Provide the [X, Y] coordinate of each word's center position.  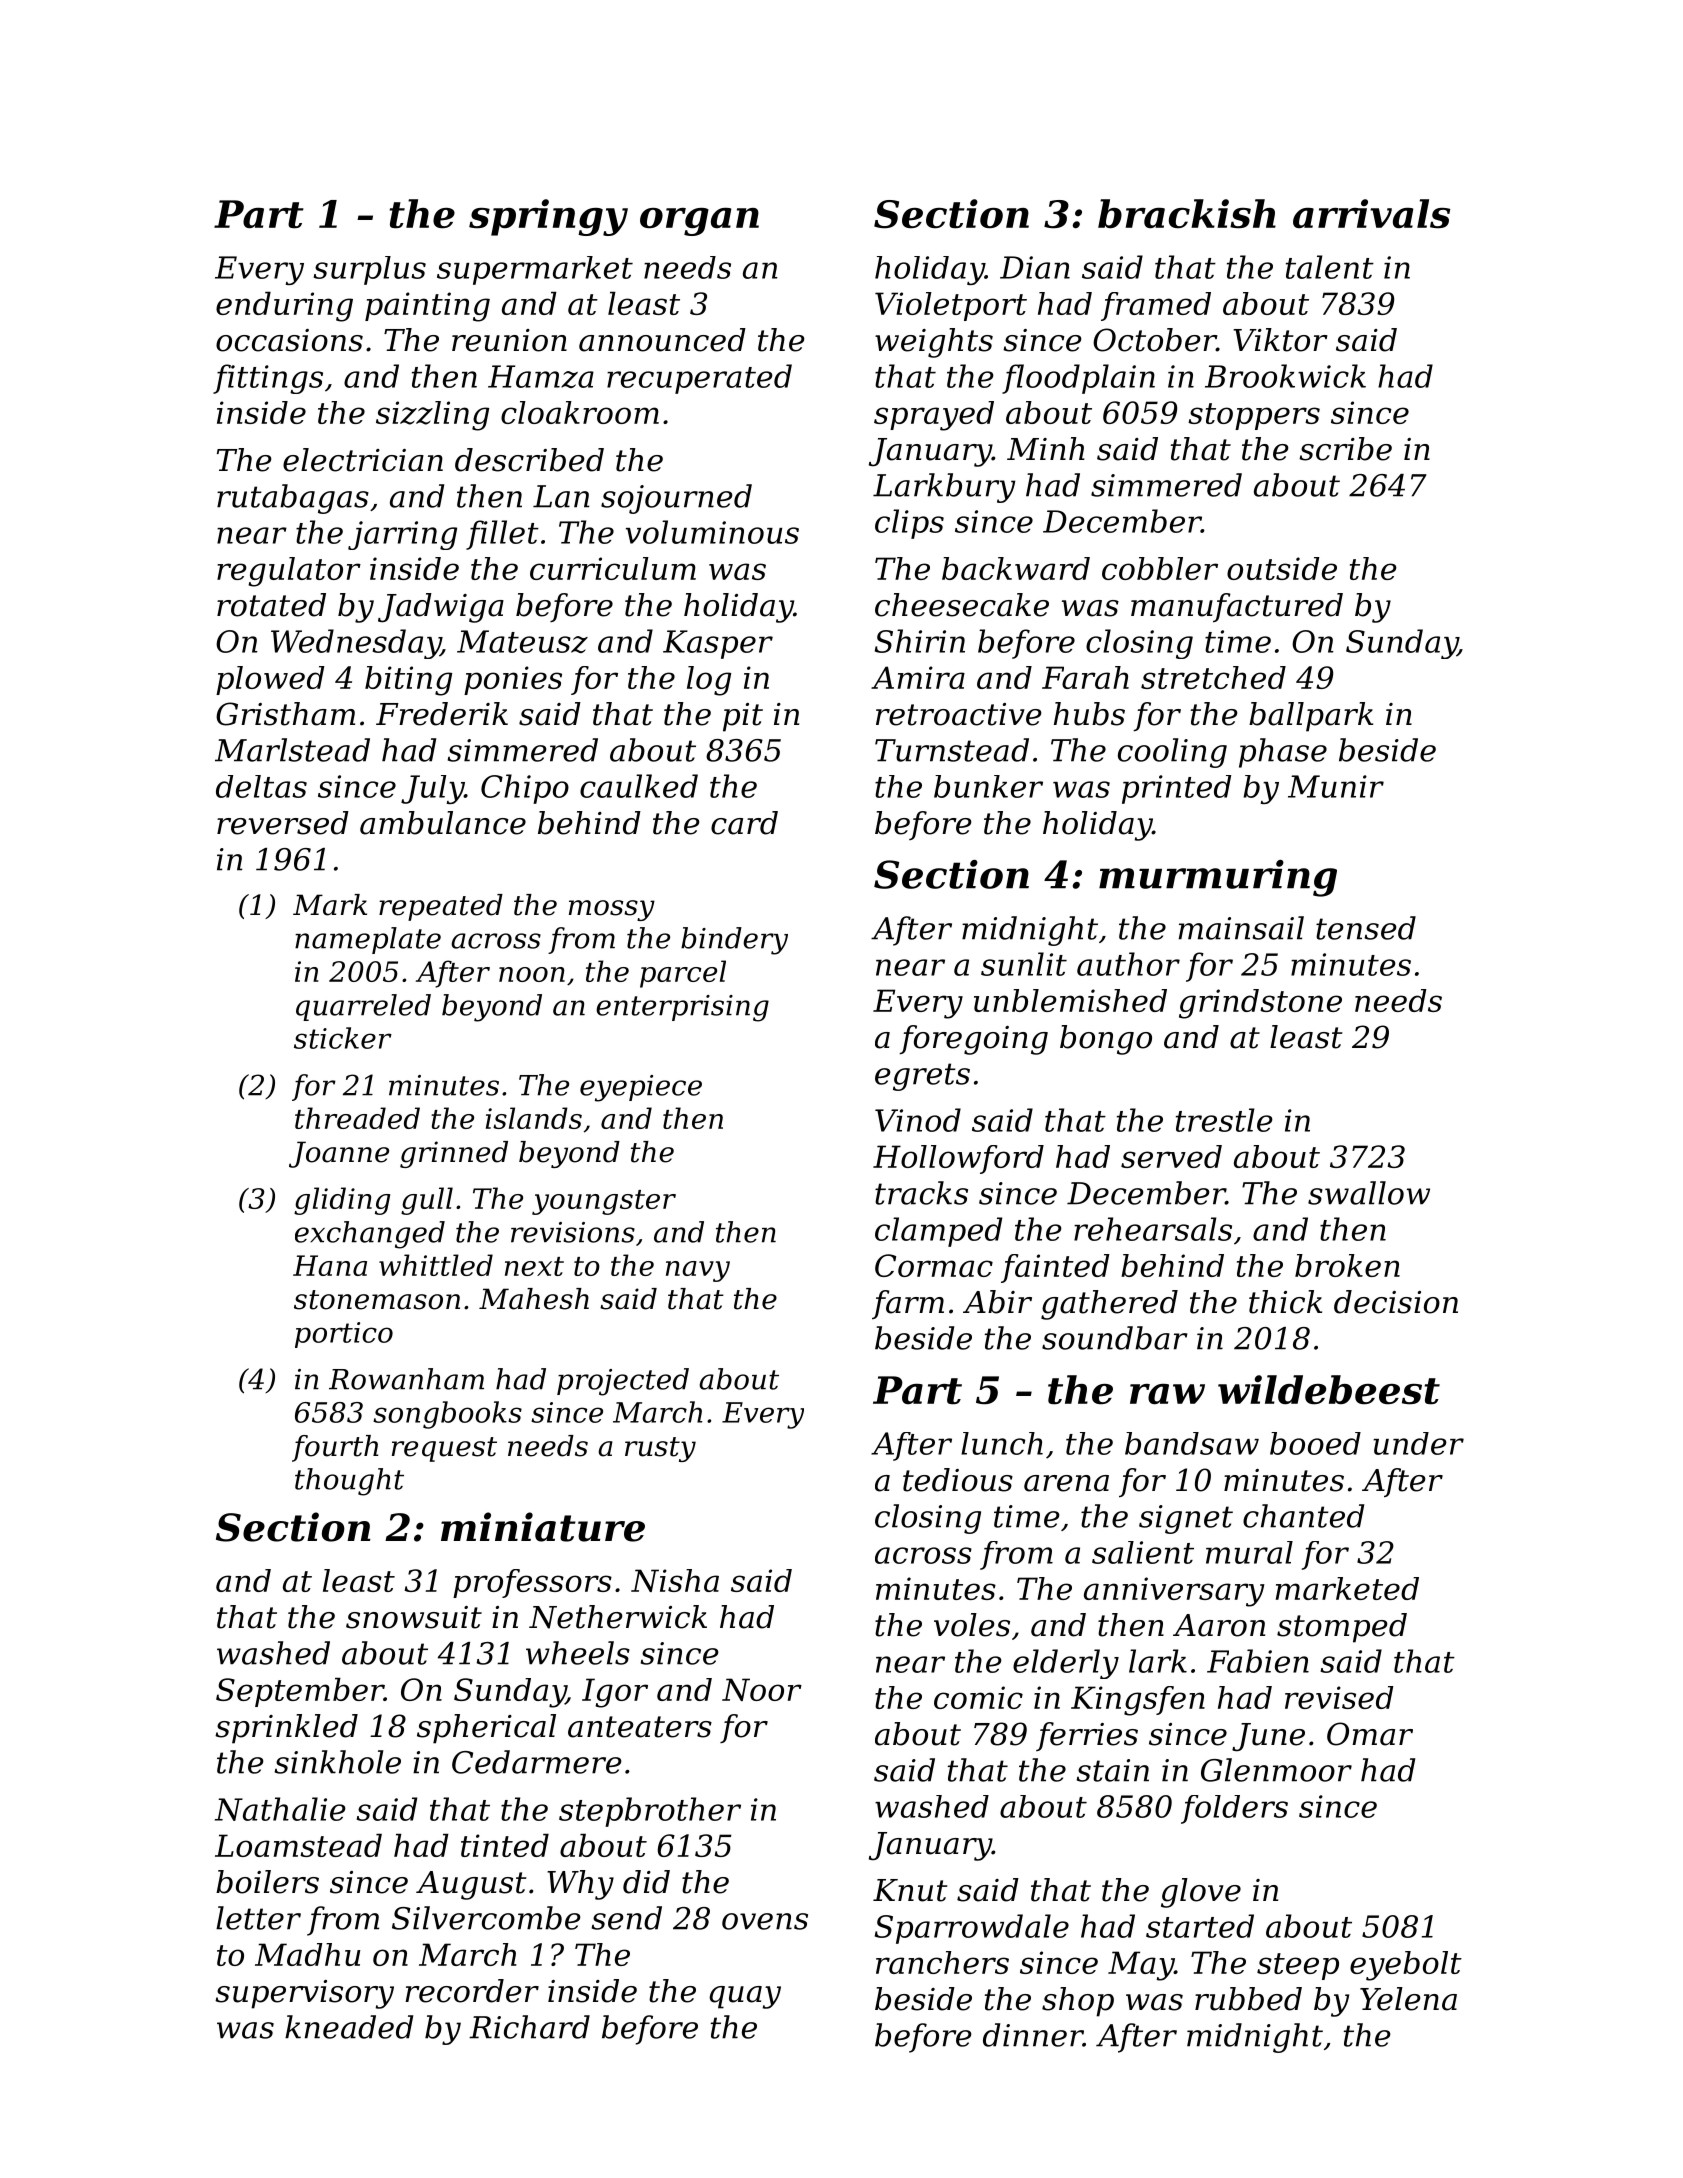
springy [548, 217]
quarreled [363, 1007]
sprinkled [286, 1729]
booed [1315, 1443]
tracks [921, 1193]
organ [699, 222]
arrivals [1371, 214]
